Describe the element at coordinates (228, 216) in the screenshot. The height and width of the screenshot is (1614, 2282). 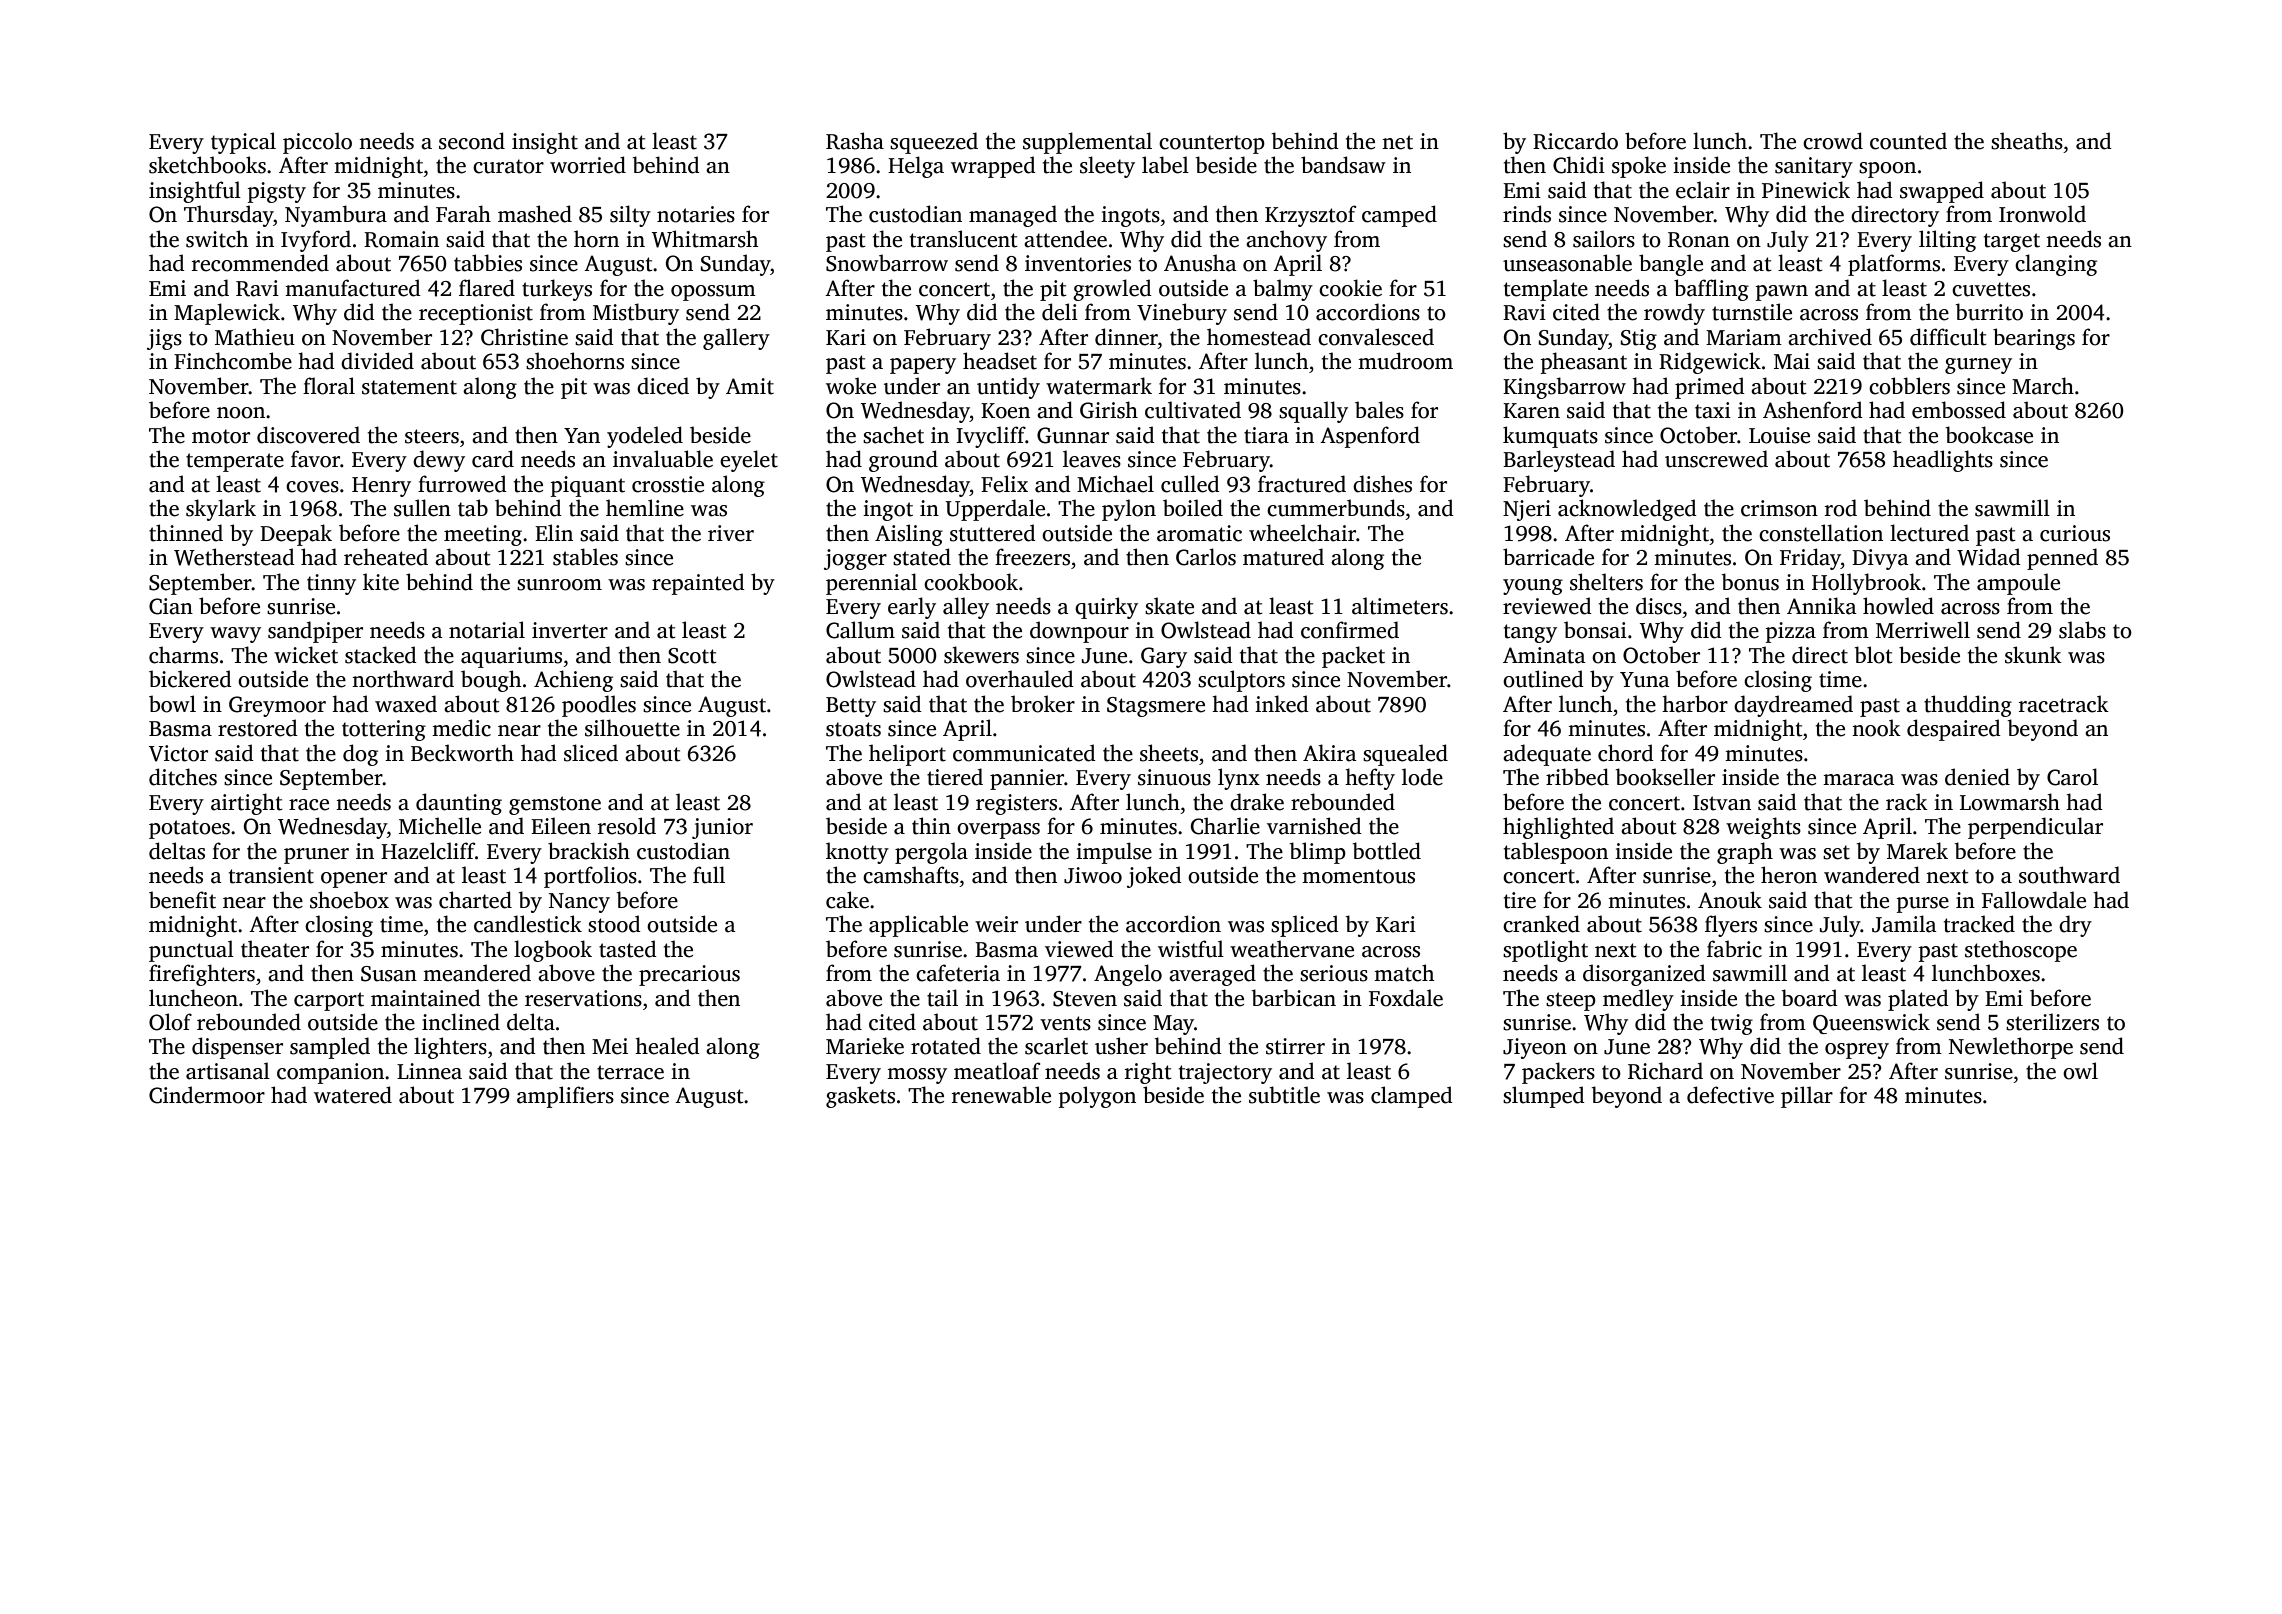
I see `Thursday` at that location.
